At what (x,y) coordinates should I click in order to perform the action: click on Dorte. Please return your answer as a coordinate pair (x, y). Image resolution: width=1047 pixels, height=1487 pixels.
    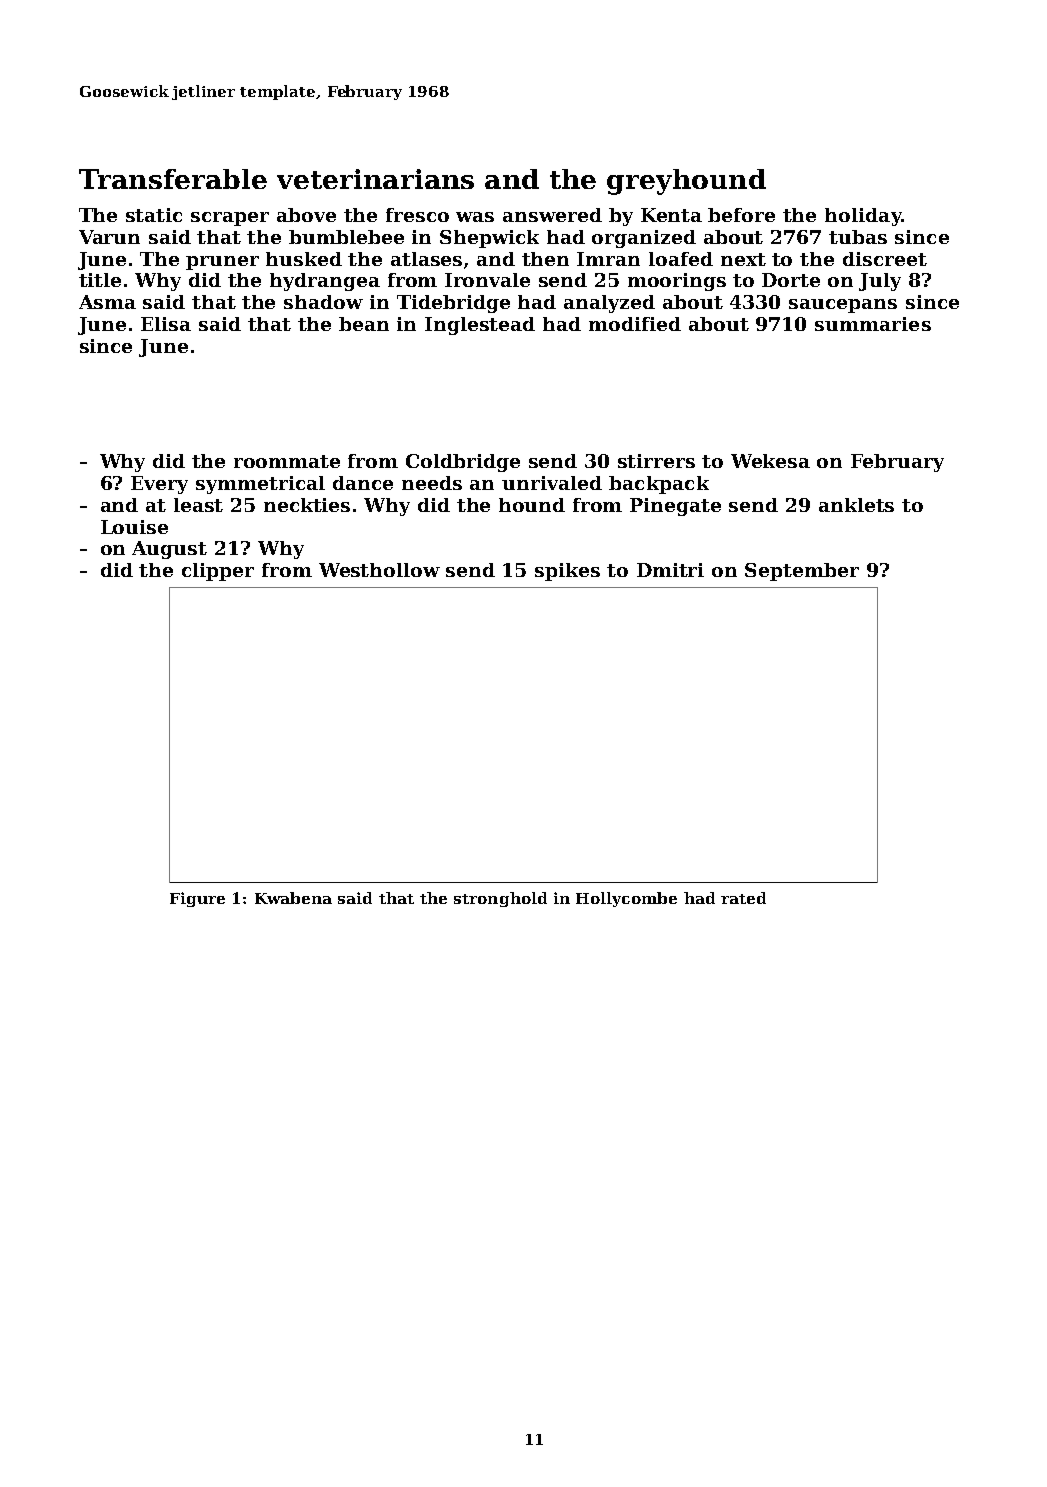
    Looking at the image, I should click on (791, 280).
